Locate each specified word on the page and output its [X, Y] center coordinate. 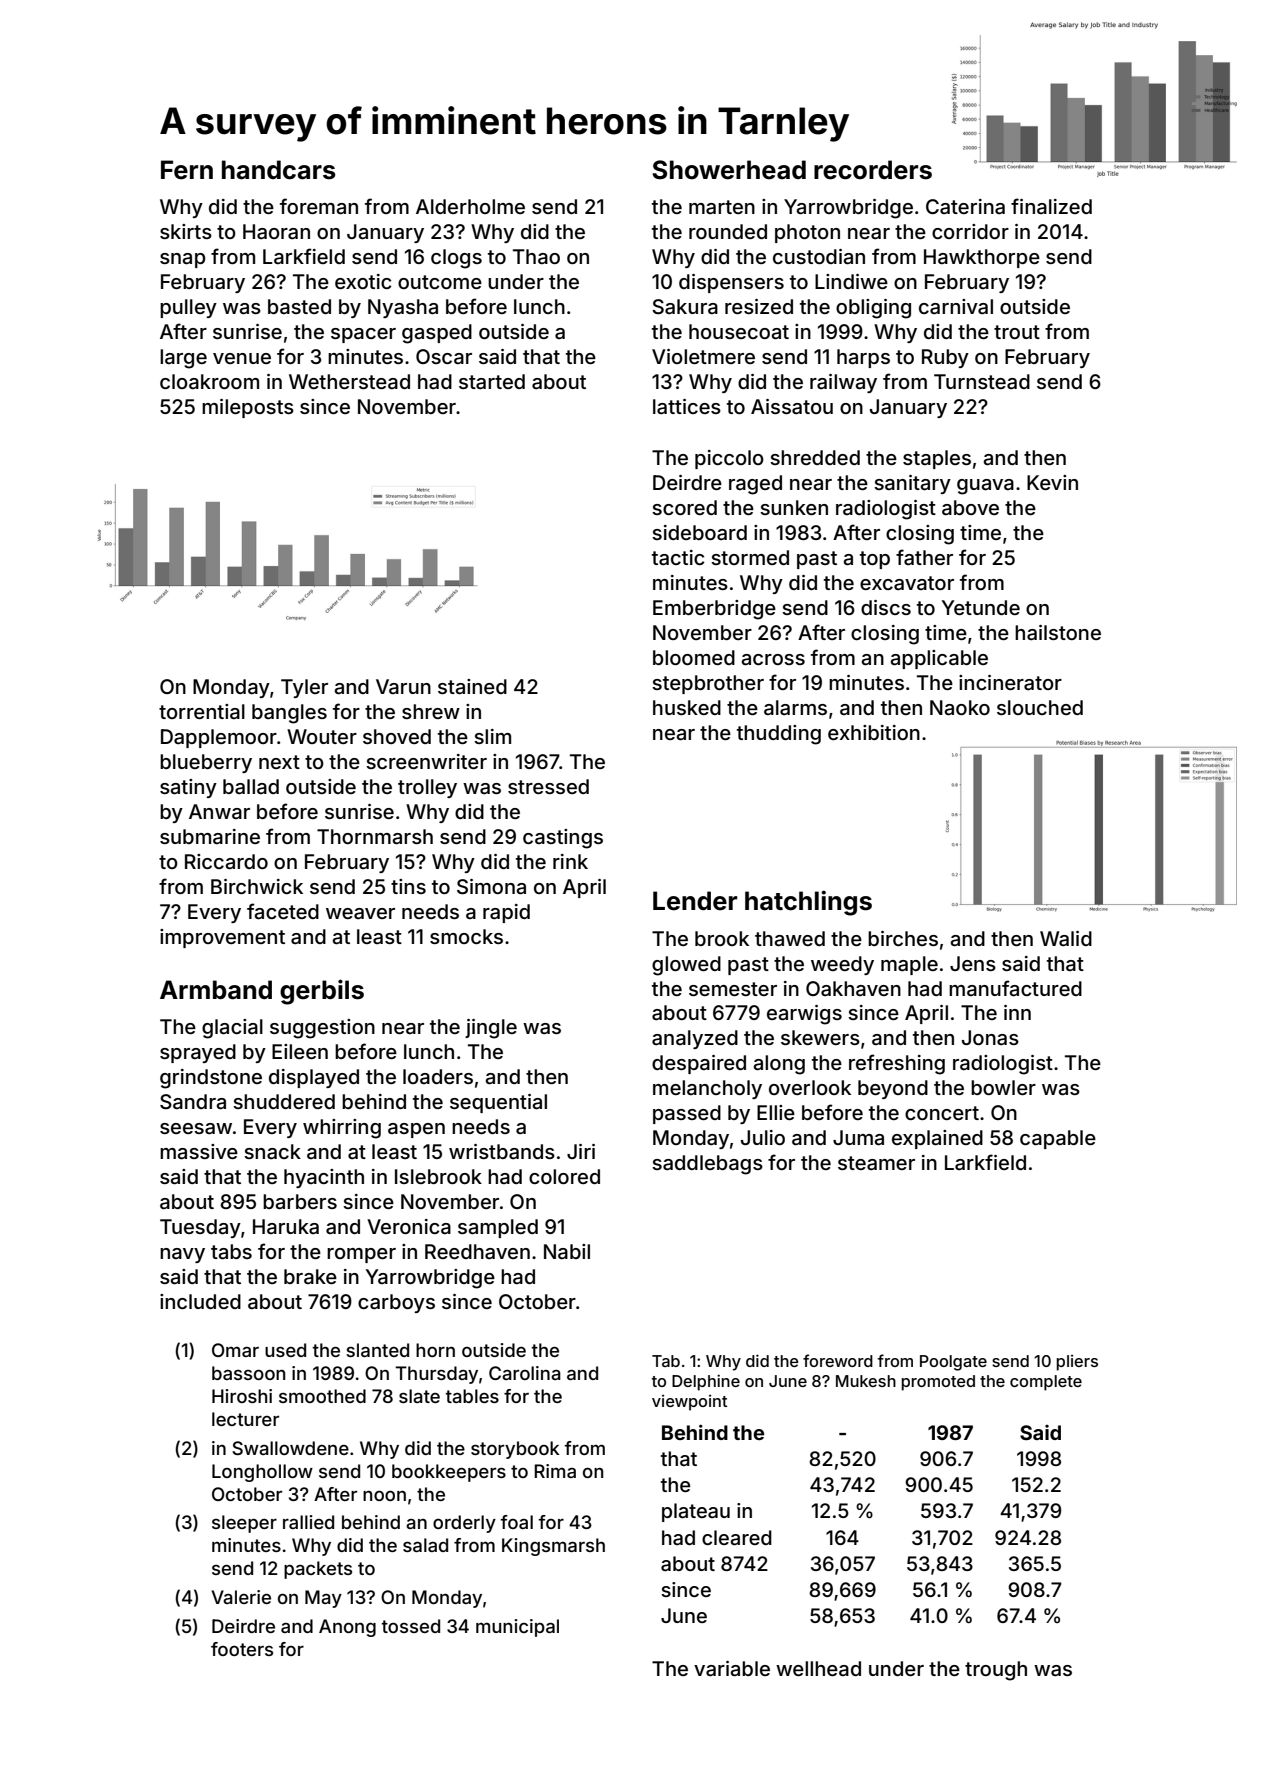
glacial [232, 1029]
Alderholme [470, 206]
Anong [347, 1628]
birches [903, 938]
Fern [187, 170]
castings [563, 839]
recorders [873, 170]
